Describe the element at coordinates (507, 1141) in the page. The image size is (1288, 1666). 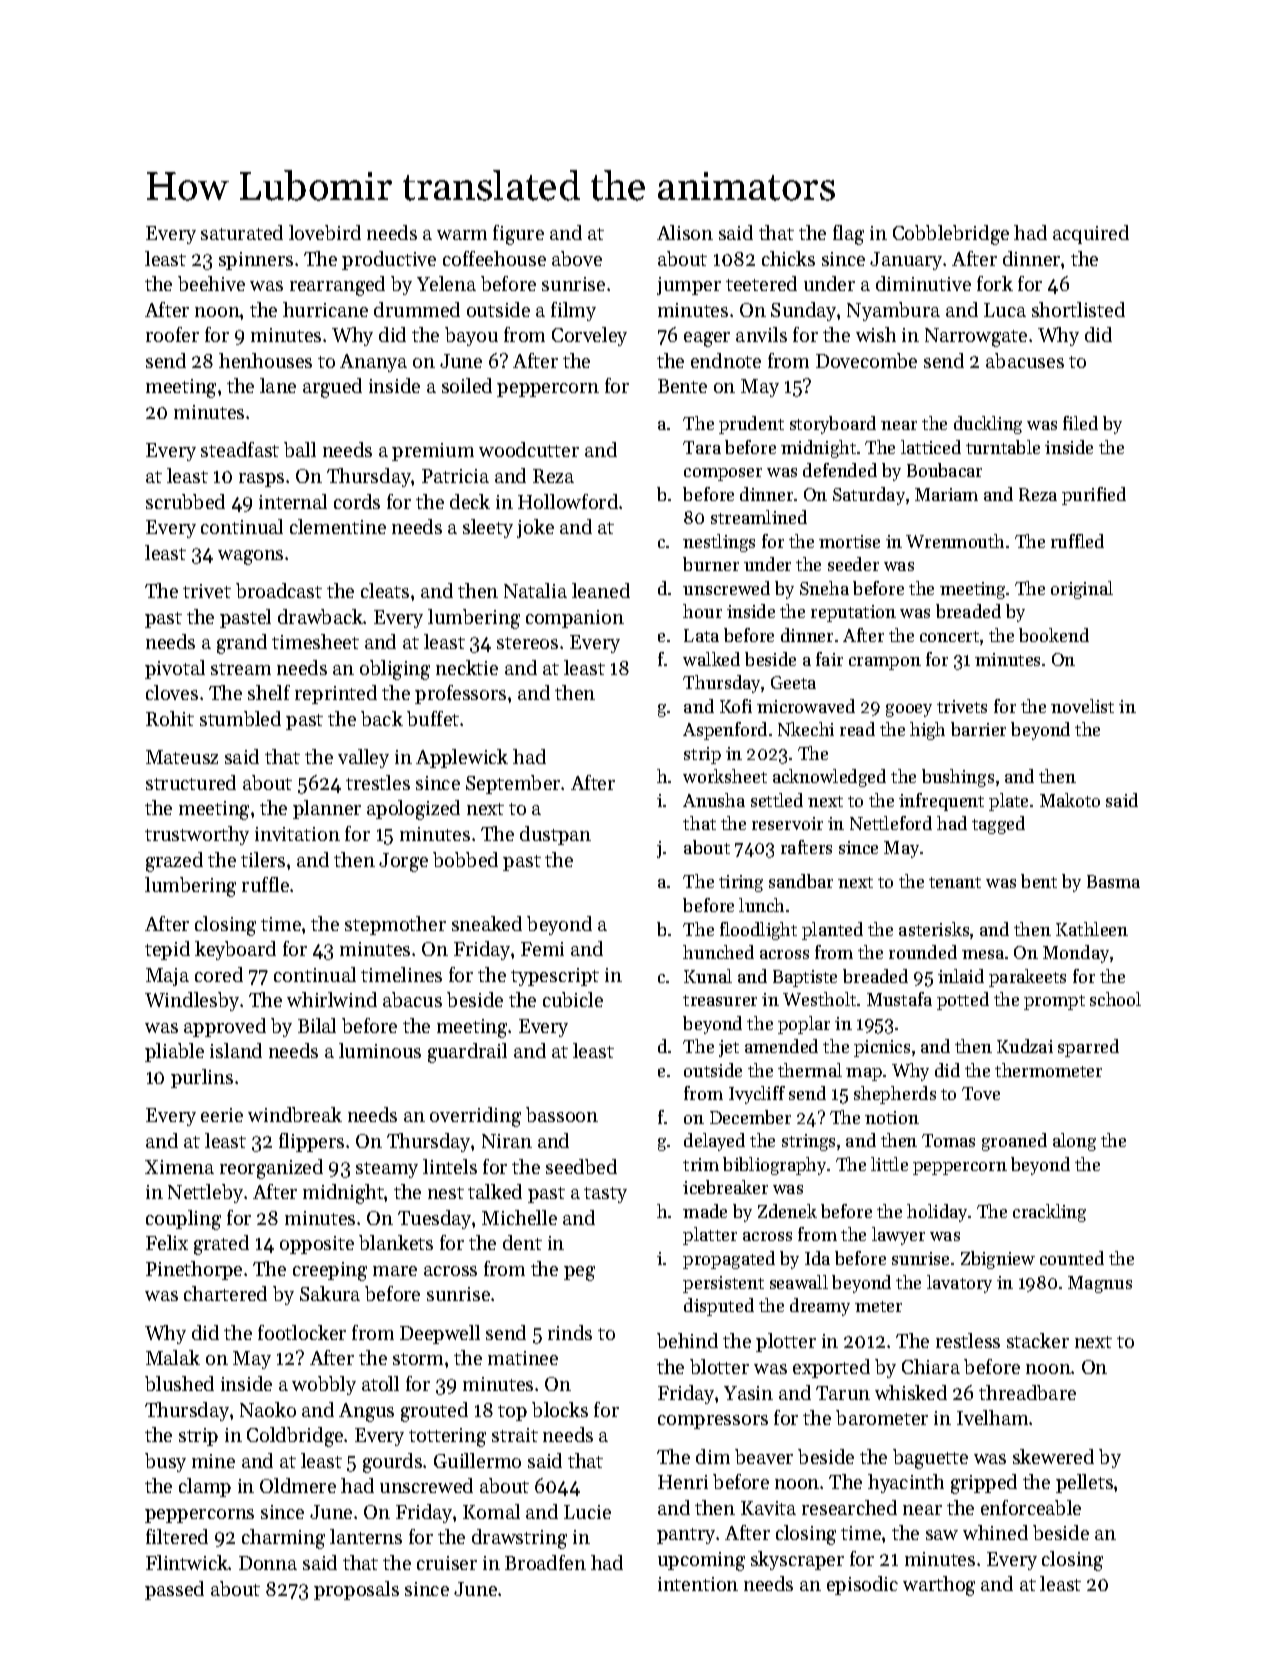
I see `Niran` at that location.
